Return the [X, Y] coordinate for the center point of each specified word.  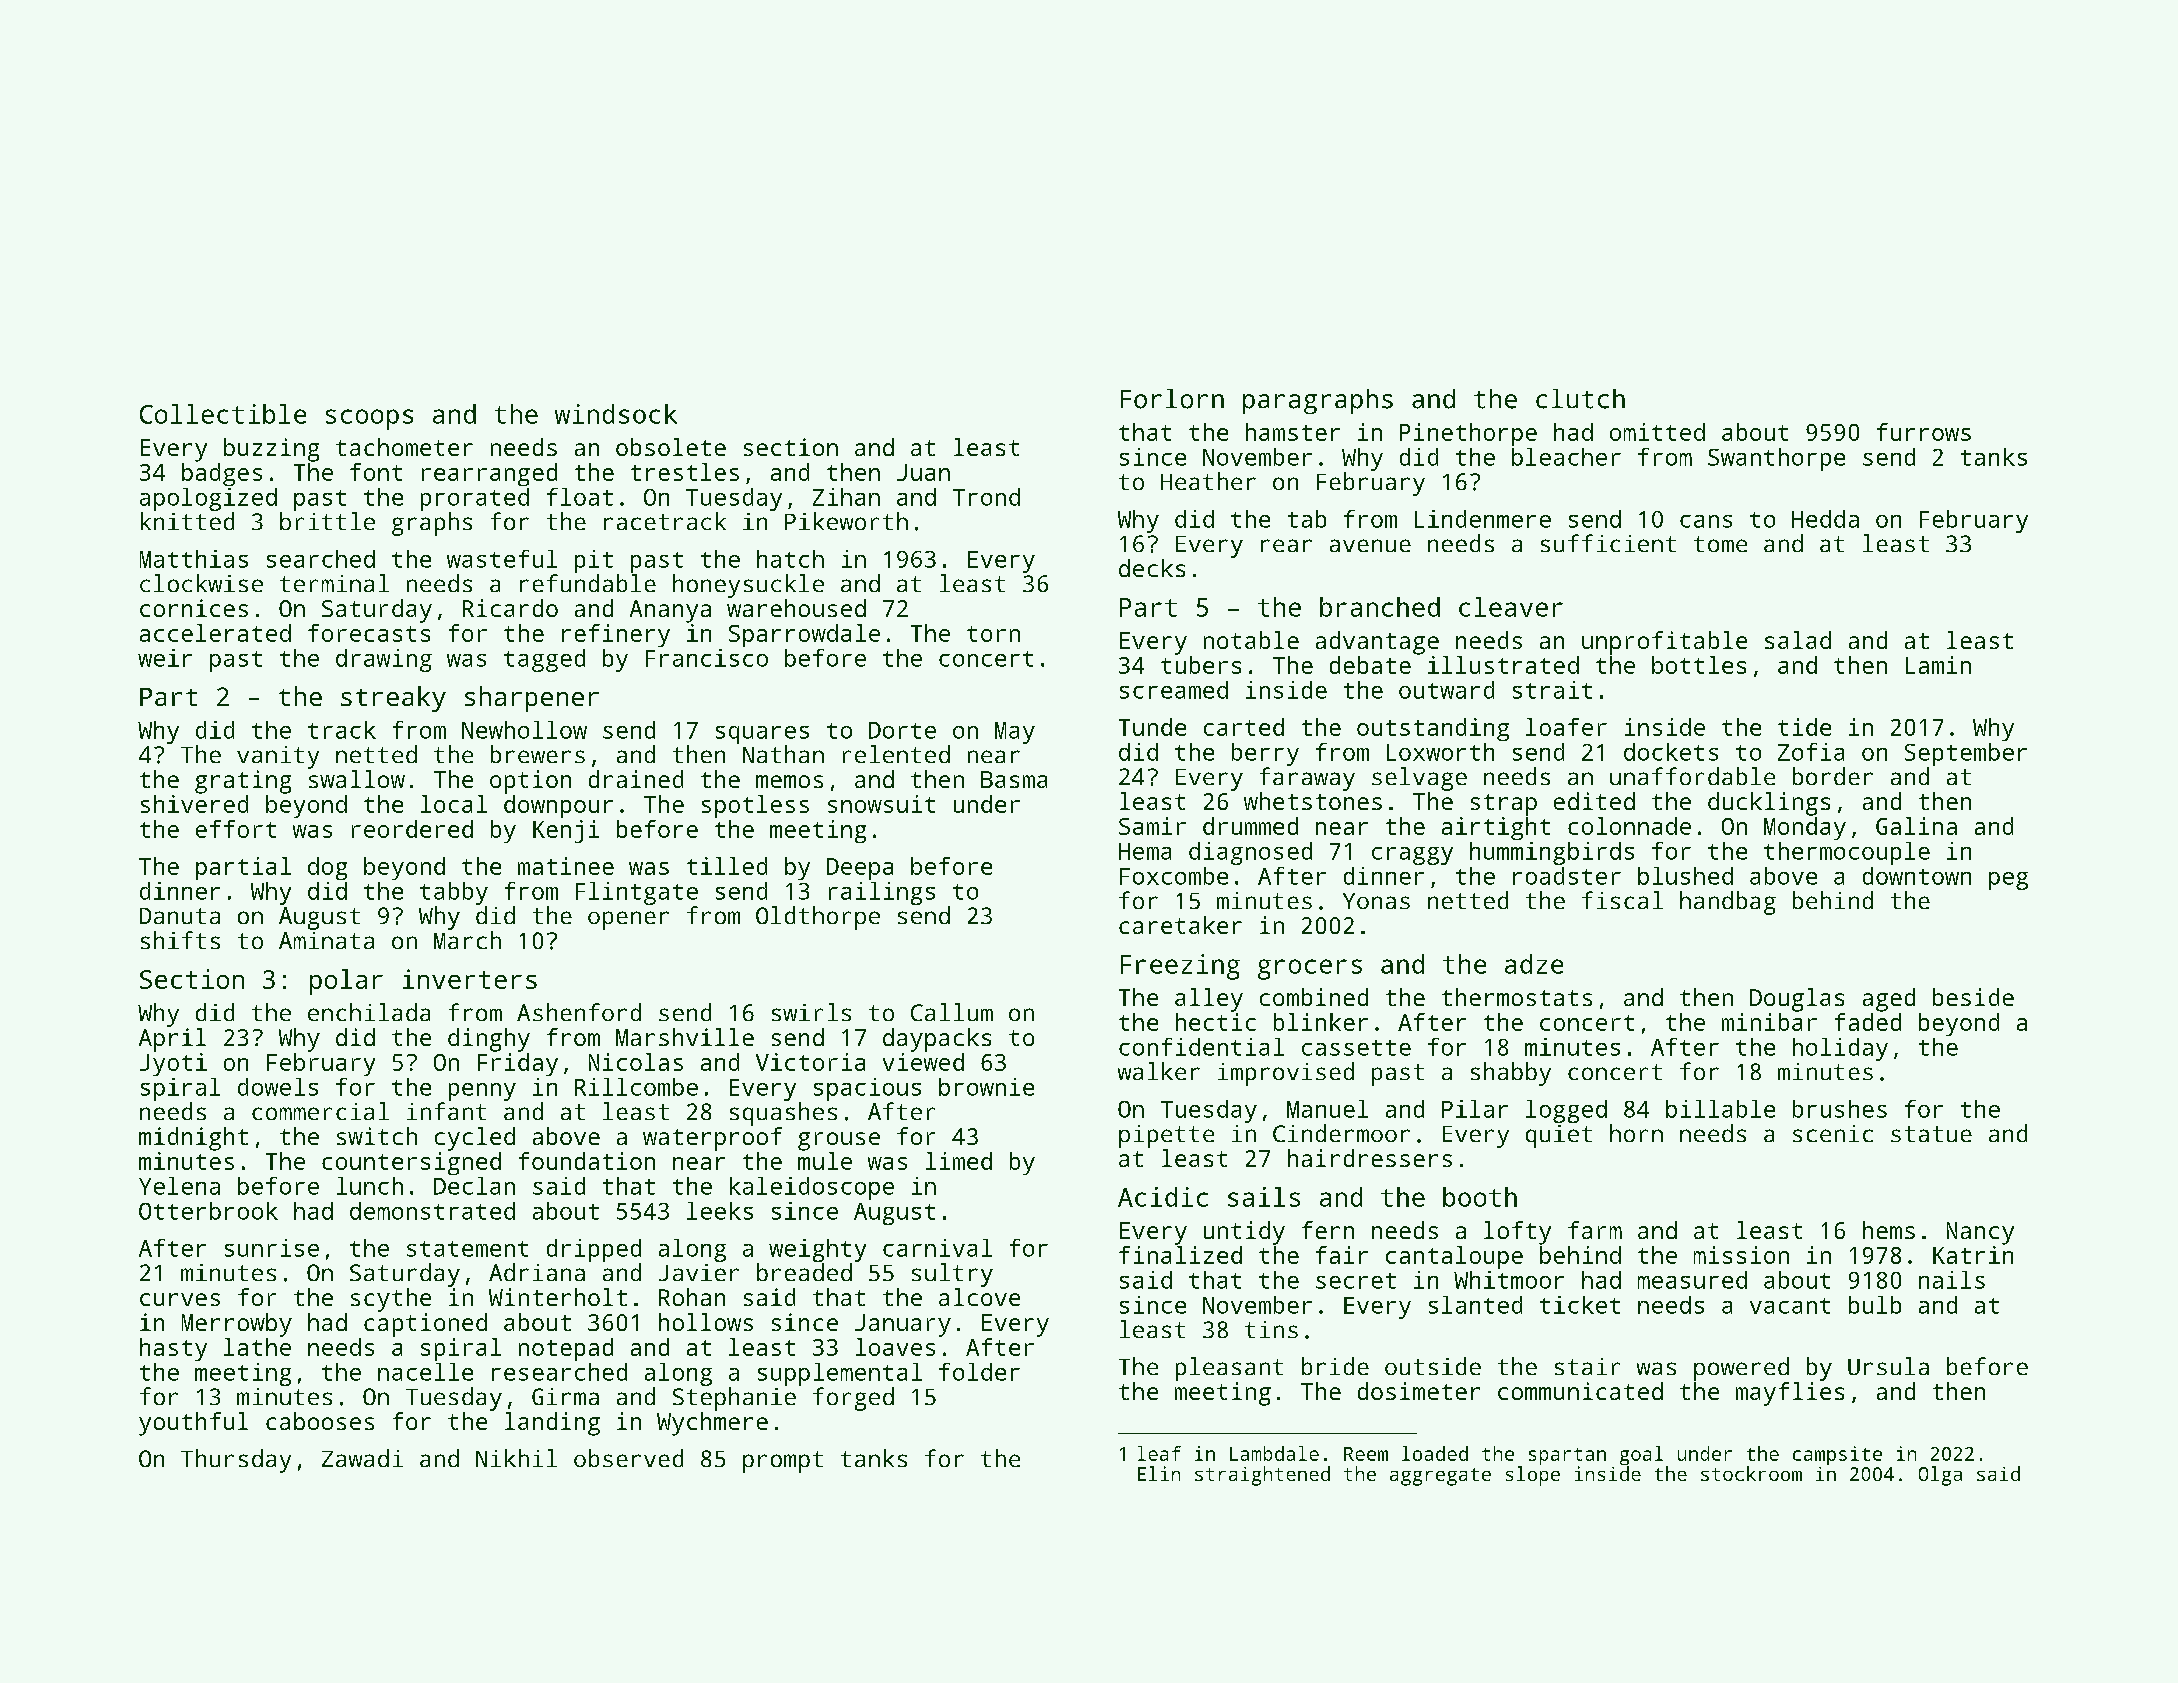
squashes [783, 1114]
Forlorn [1172, 399]
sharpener [532, 699]
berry [1265, 754]
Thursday [236, 1461]
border [1833, 776]
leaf [1159, 1453]
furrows [1924, 432]
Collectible [223, 414]
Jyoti [173, 1064]
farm [1595, 1230]
